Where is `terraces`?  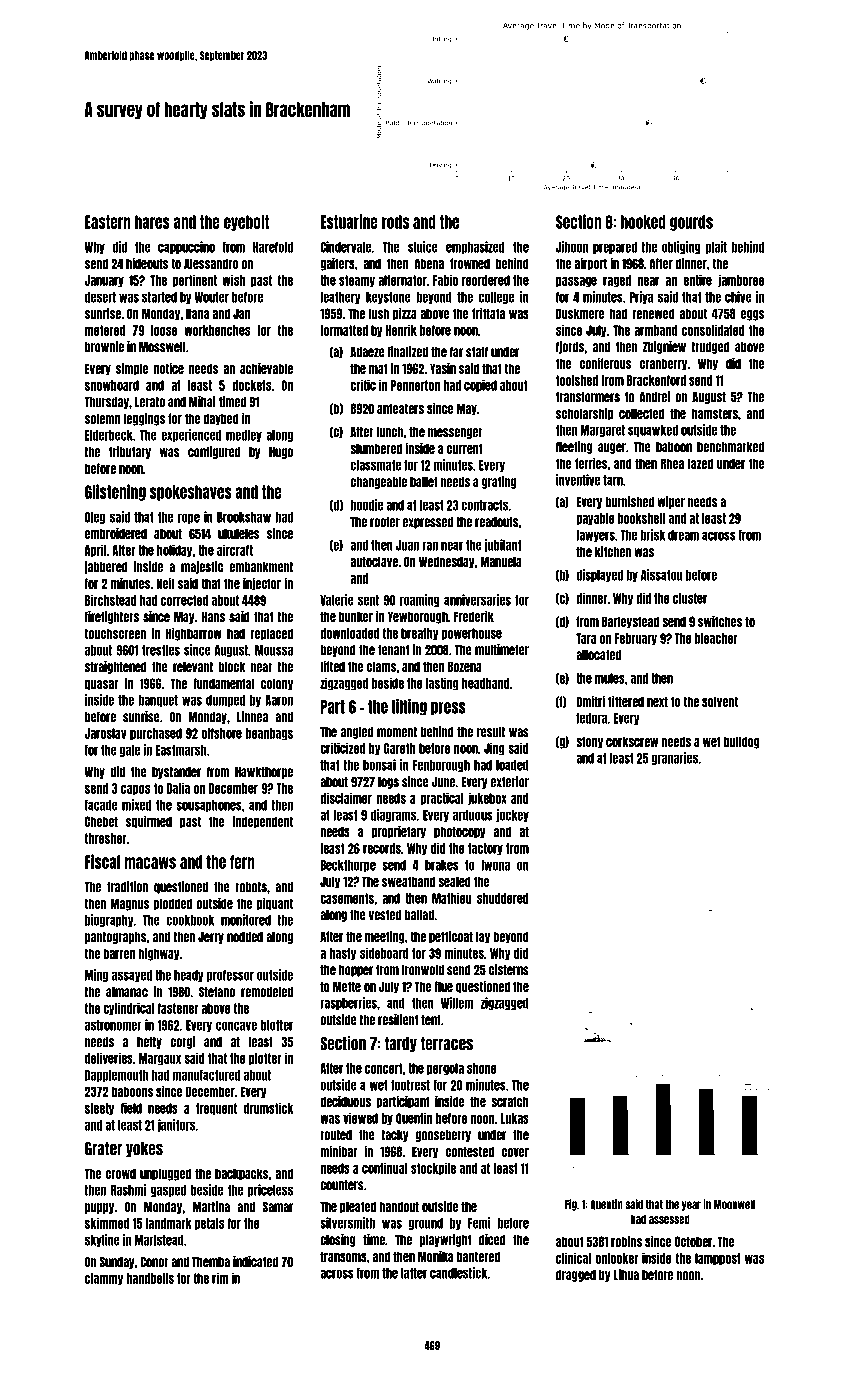
terraces is located at coordinates (446, 1044).
